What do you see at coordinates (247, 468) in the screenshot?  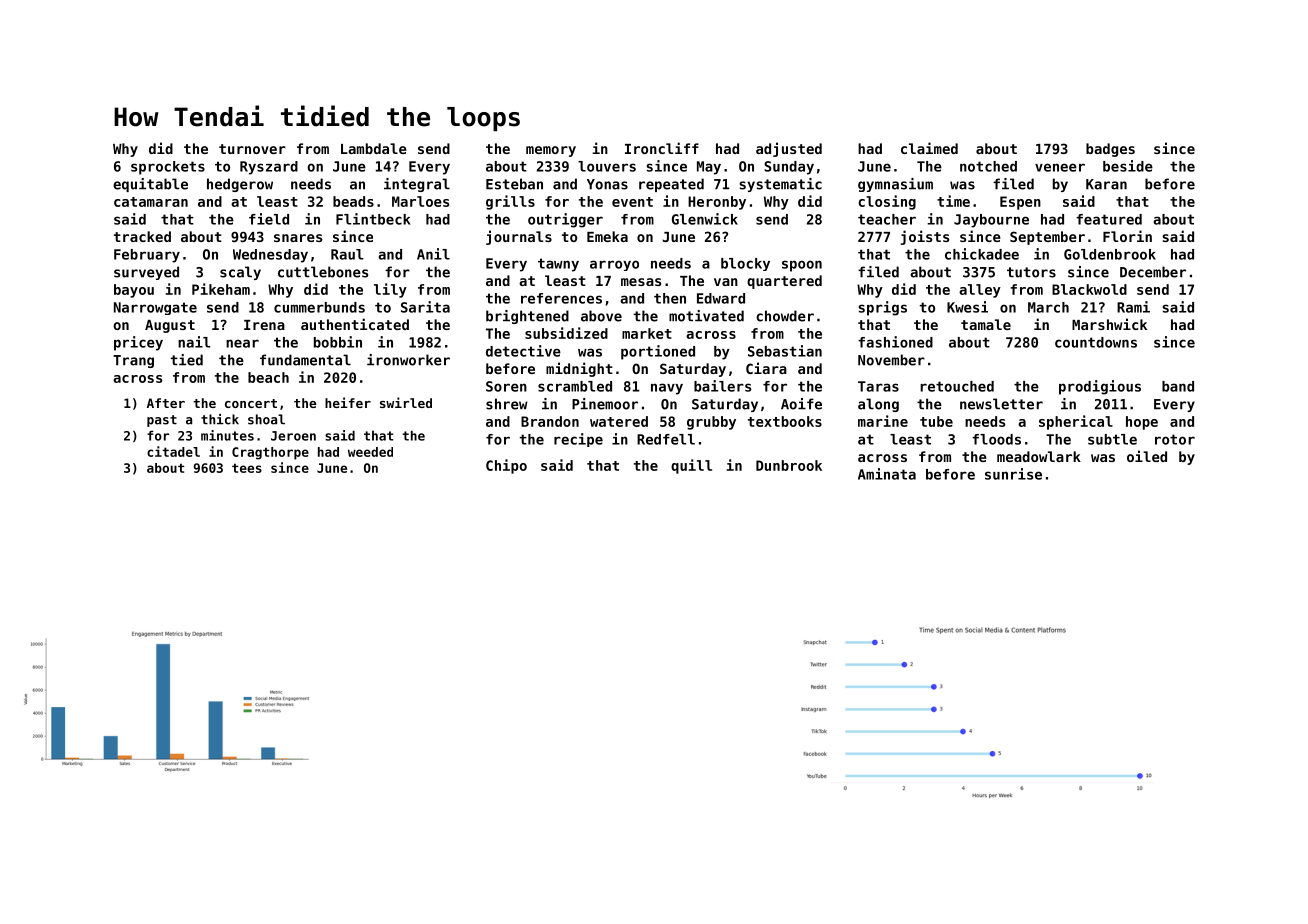 I see `tees` at bounding box center [247, 468].
